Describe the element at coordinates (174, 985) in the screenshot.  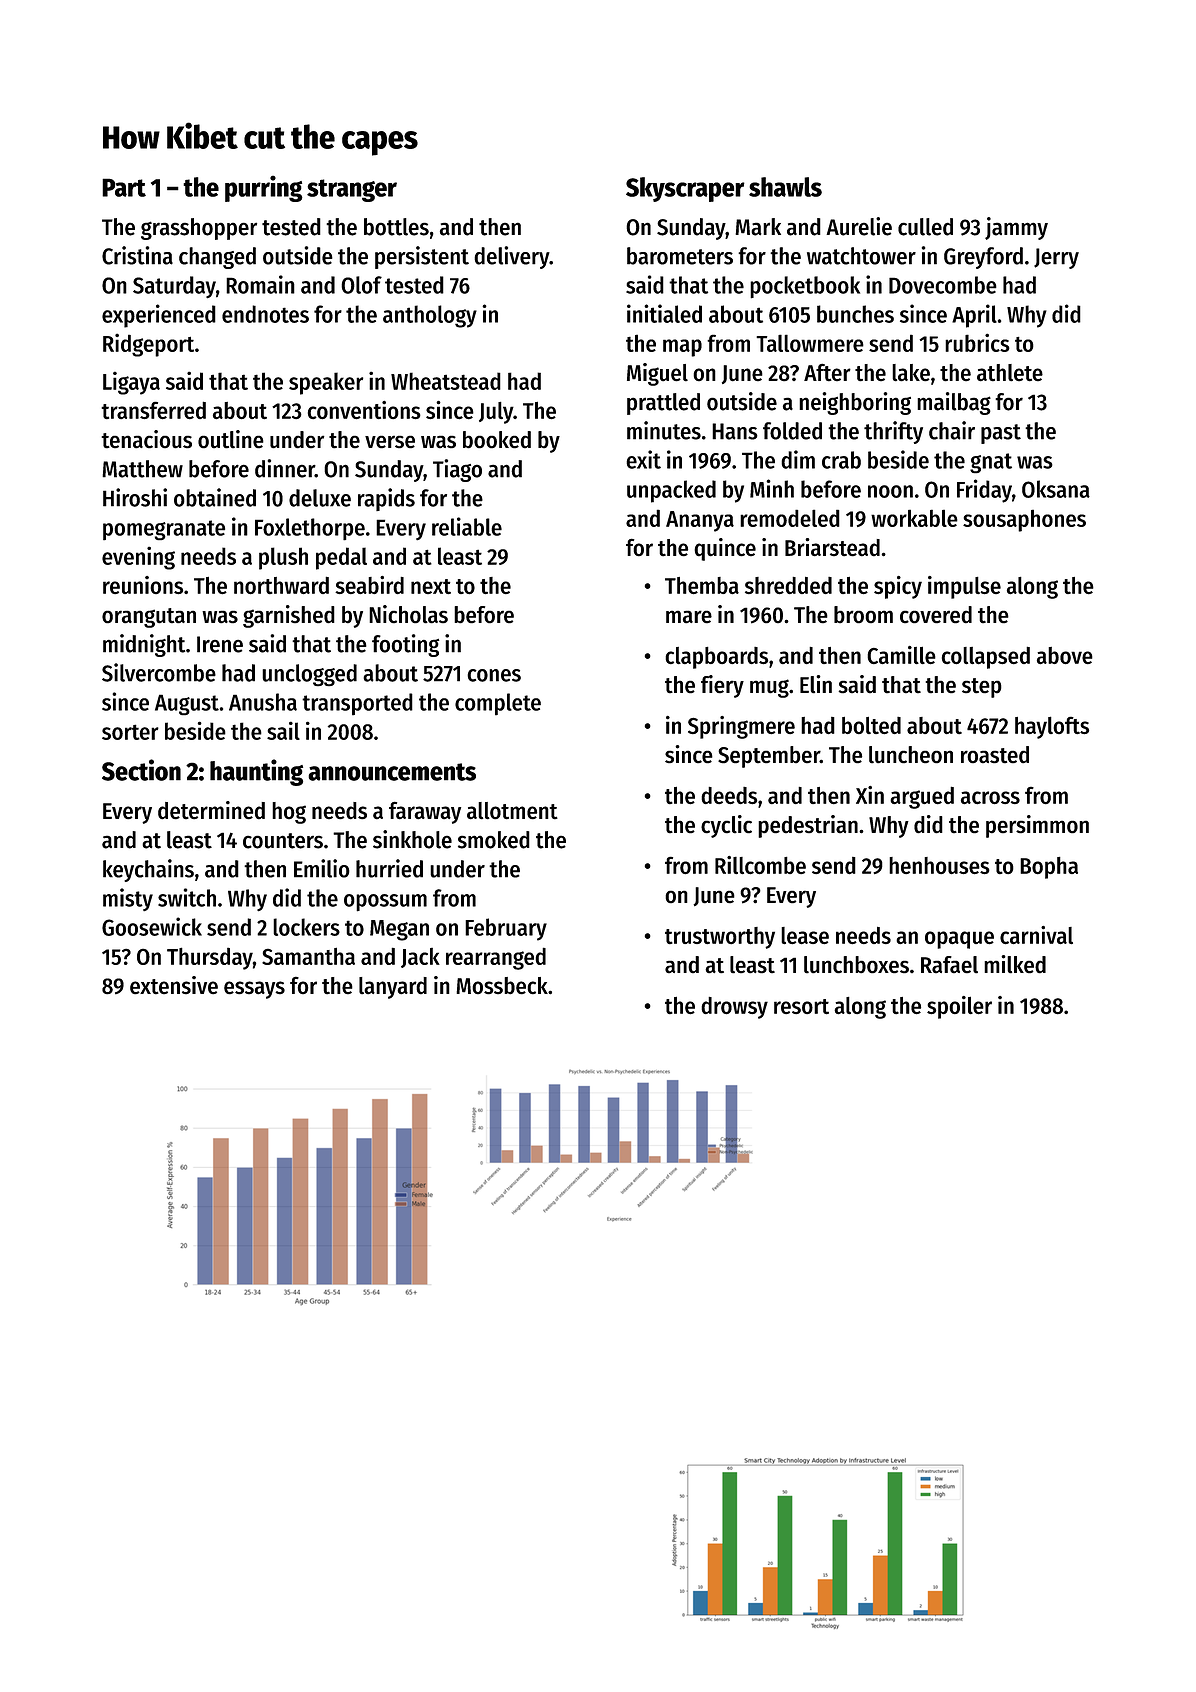
I see `extensive` at that location.
